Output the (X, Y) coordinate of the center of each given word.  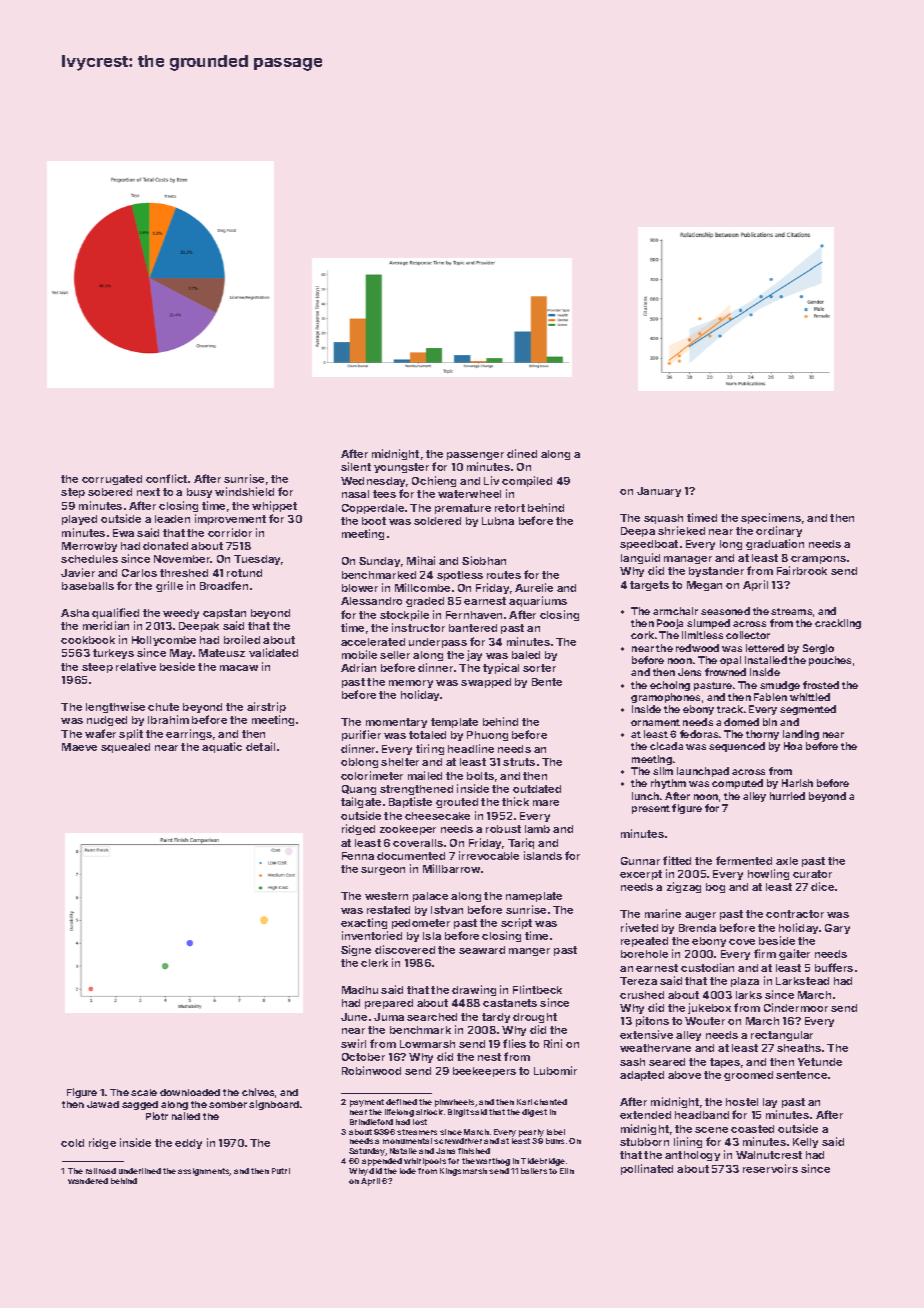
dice (822, 886)
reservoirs (770, 1168)
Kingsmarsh (463, 1172)
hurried (787, 796)
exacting (364, 923)
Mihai (421, 560)
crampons (818, 560)
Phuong (487, 736)
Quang (359, 790)
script (516, 923)
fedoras (699, 734)
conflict (166, 478)
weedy (181, 614)
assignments (204, 1172)
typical (501, 668)
